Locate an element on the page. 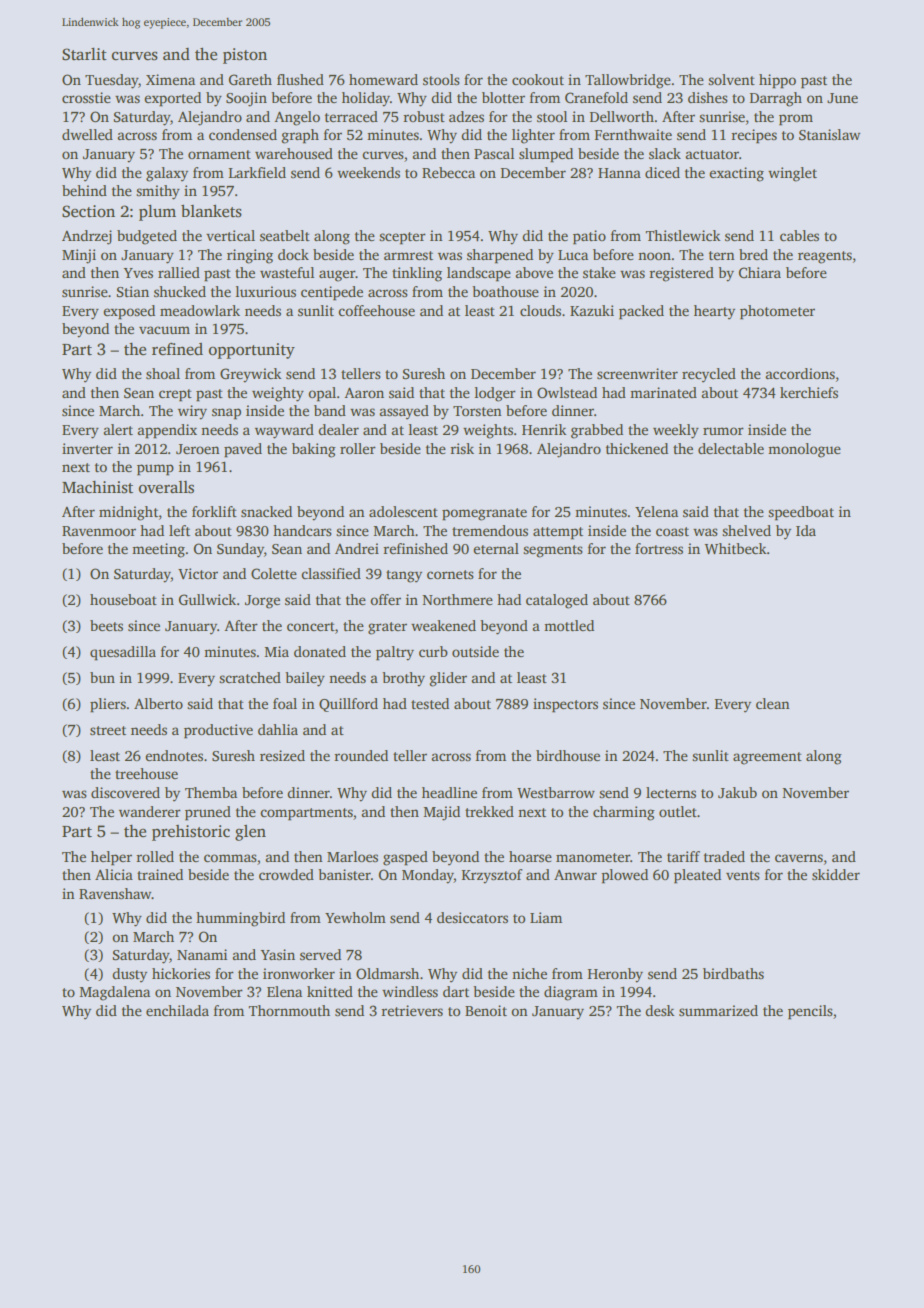 The image size is (924, 1308). skidder is located at coordinates (836, 874).
